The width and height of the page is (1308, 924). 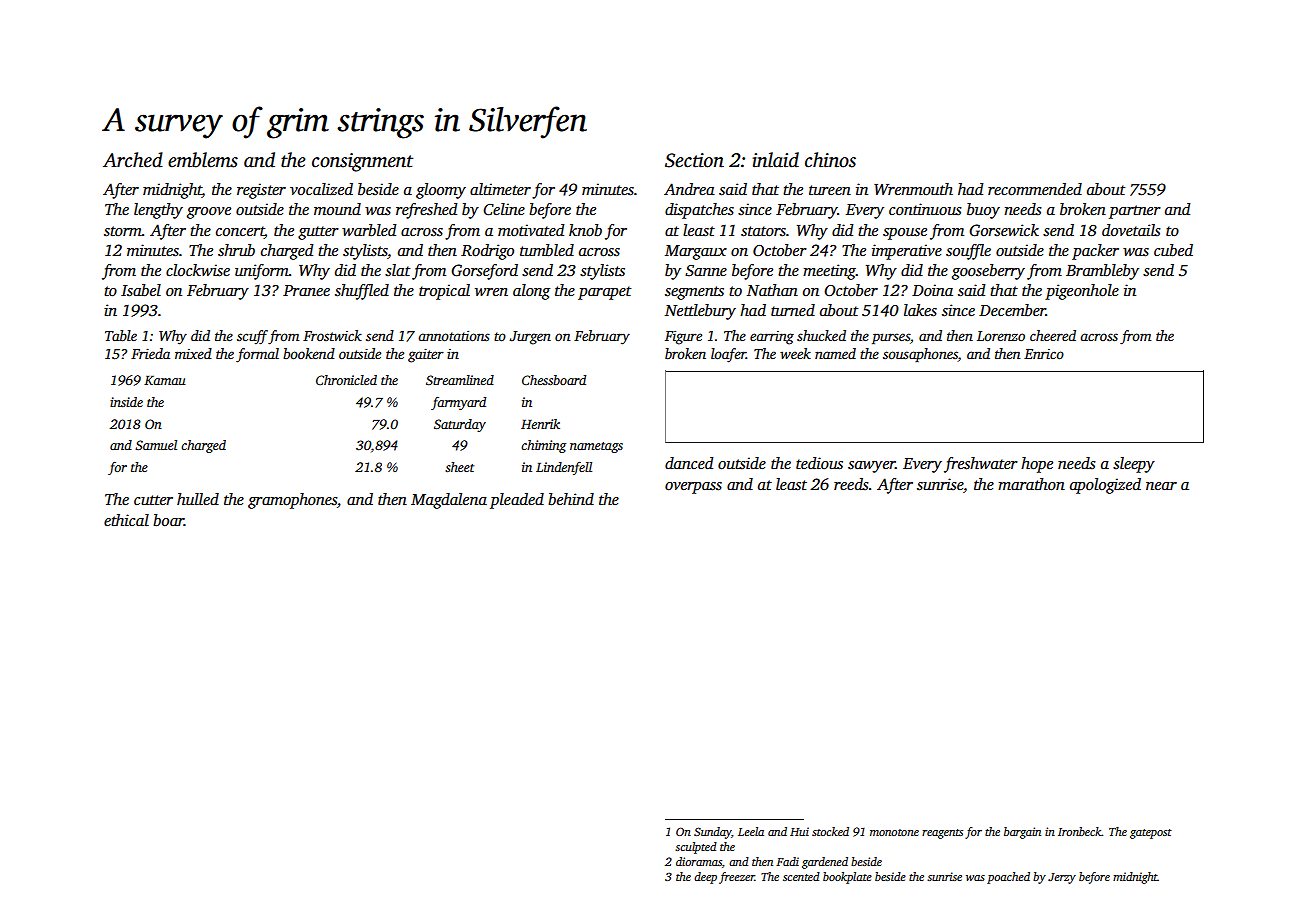 What do you see at coordinates (292, 501) in the page?
I see `gramophones` at bounding box center [292, 501].
